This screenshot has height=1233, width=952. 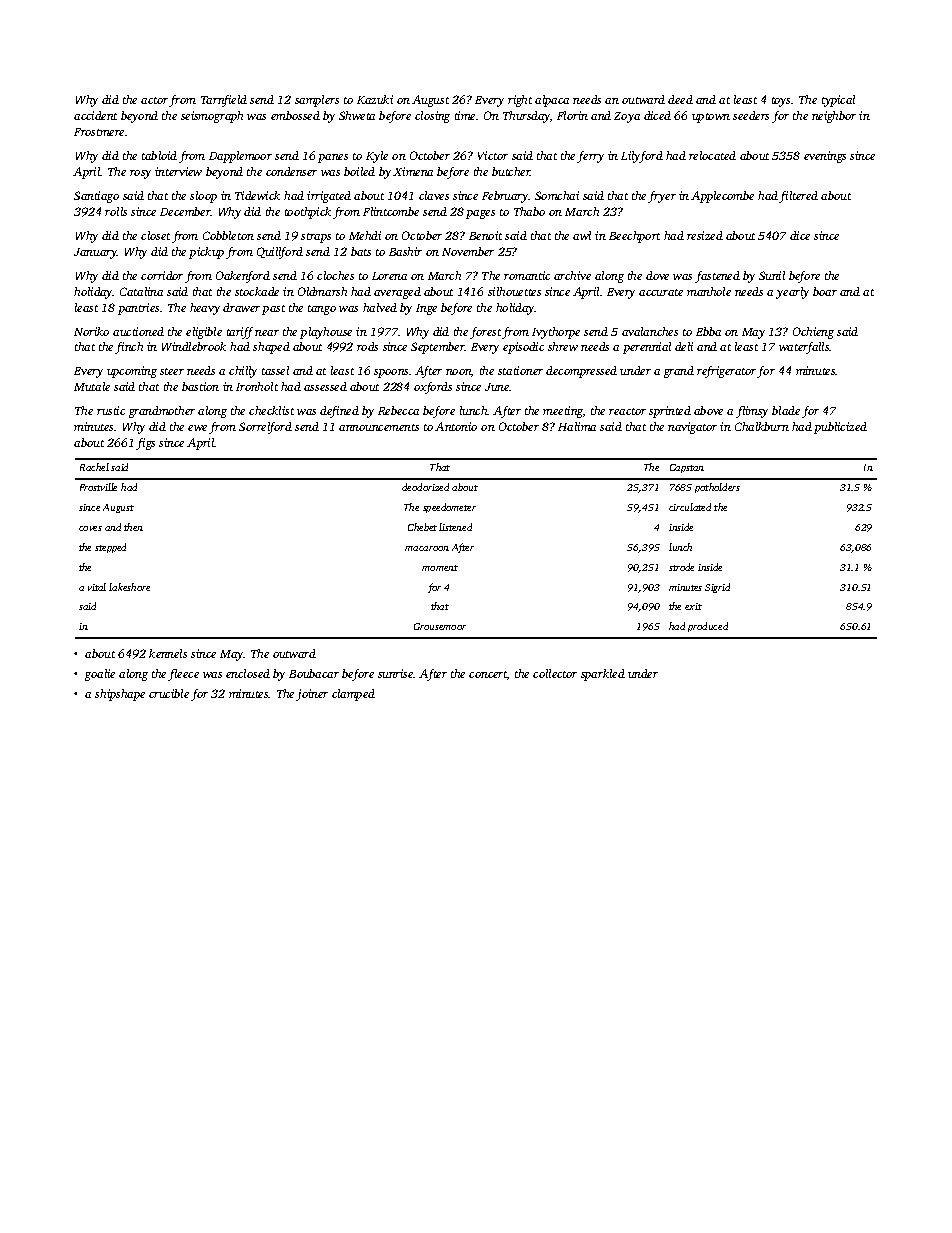 What do you see at coordinates (224, 101) in the screenshot?
I see `Tarnfield` at bounding box center [224, 101].
